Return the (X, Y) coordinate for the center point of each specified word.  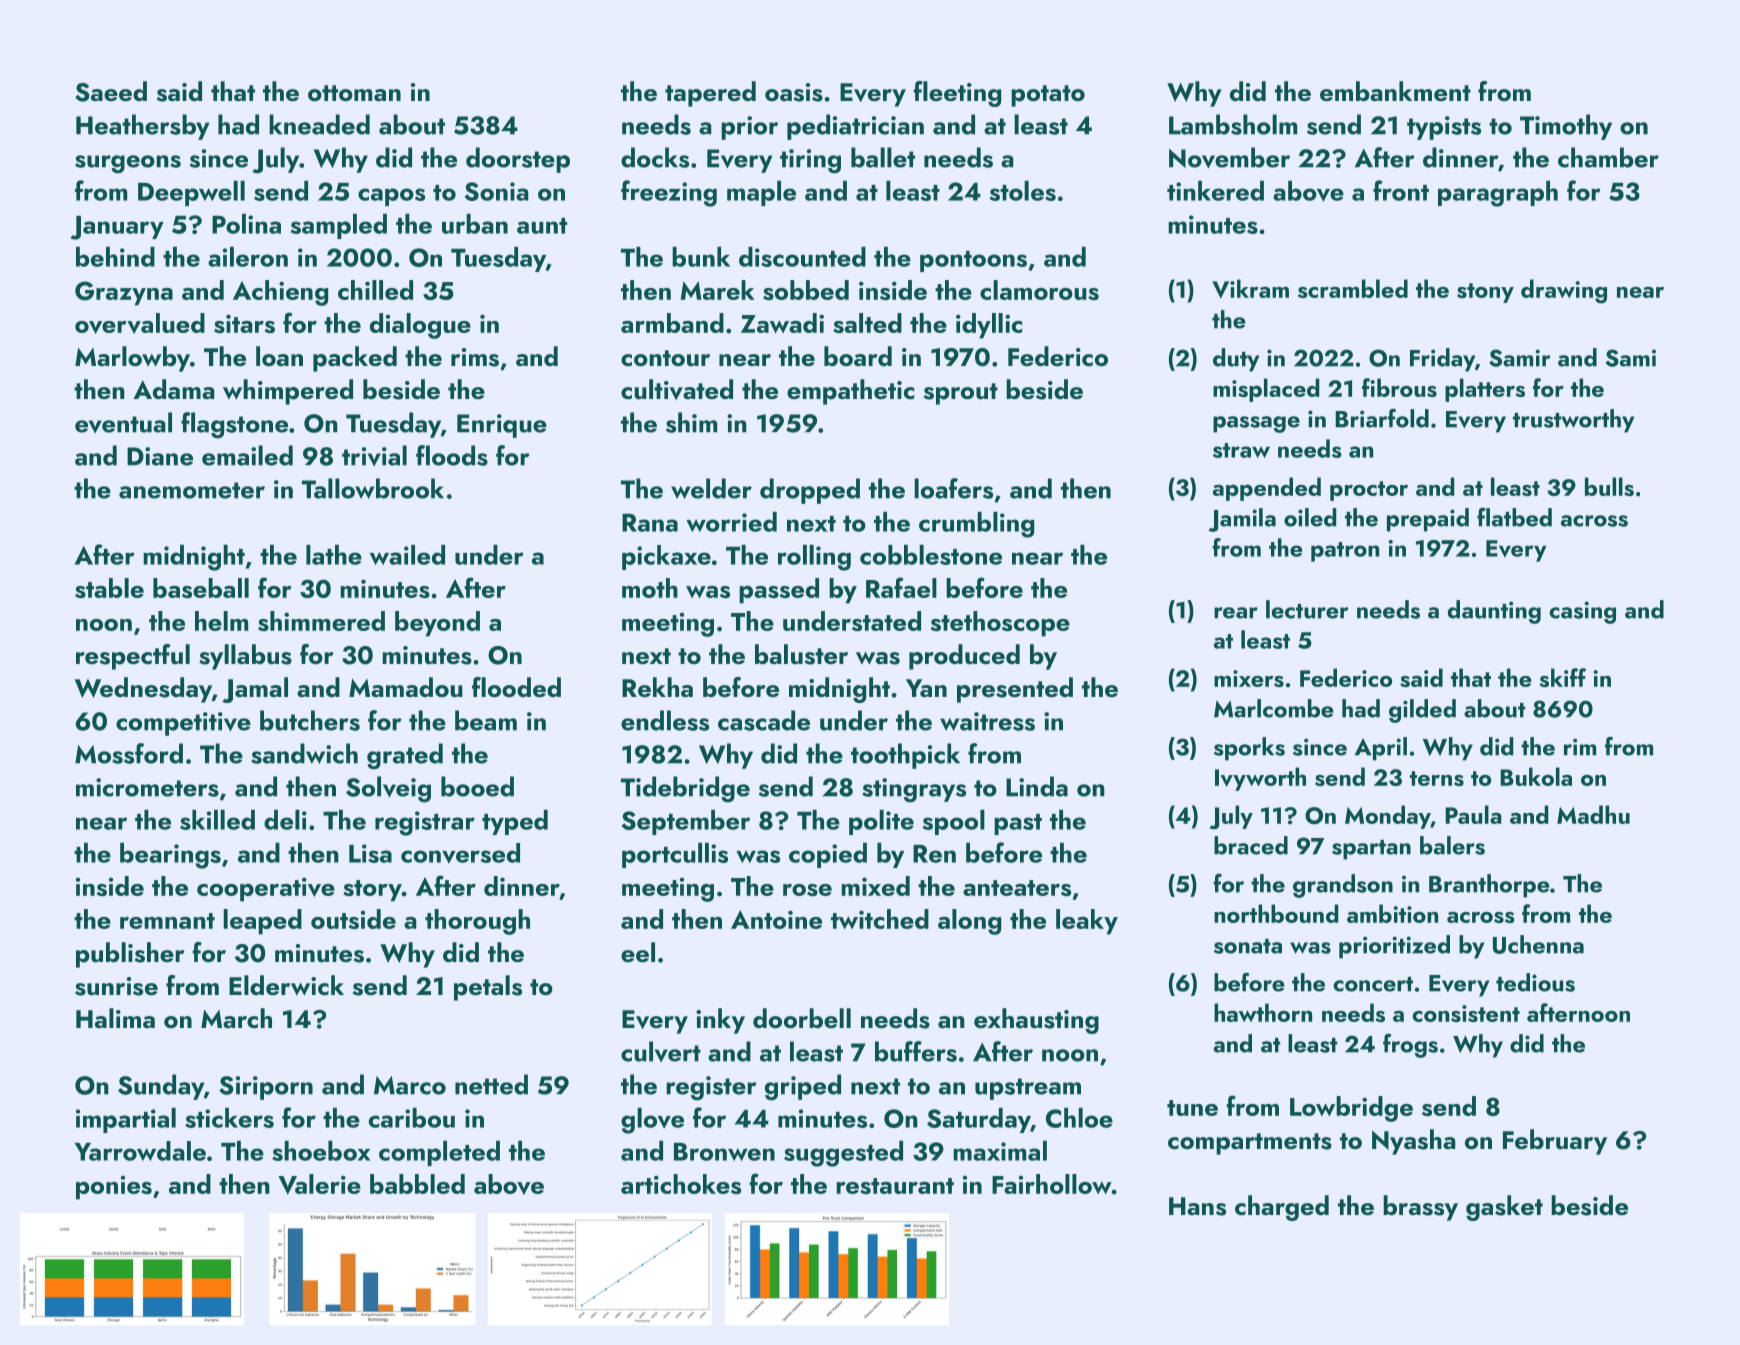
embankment (1395, 91)
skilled (217, 820)
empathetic (850, 392)
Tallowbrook (373, 488)
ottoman (354, 93)
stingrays (914, 790)
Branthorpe (1489, 886)
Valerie (319, 1184)
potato (1048, 96)
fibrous (1399, 387)
